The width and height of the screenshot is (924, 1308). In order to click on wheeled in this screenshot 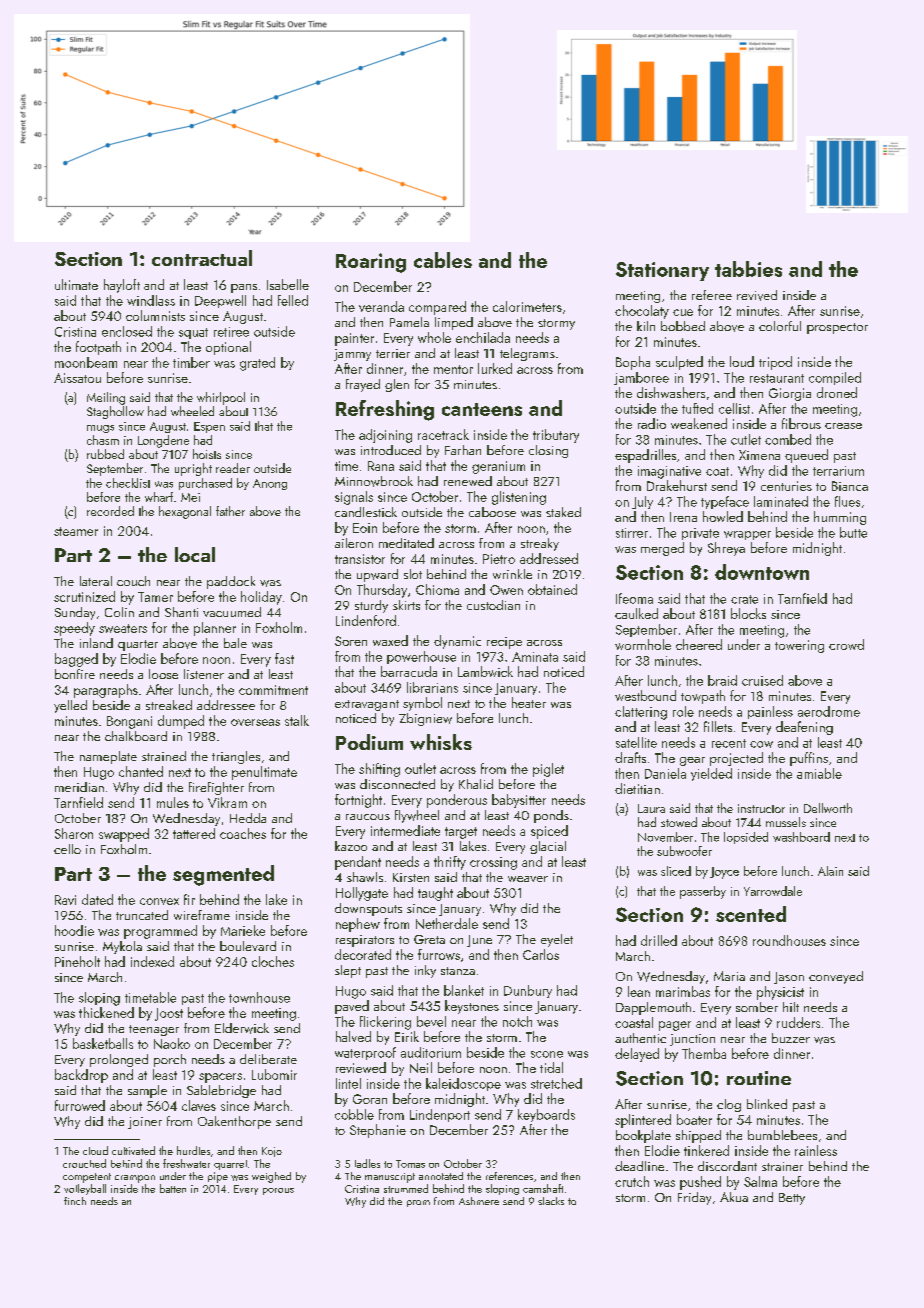, I will do `click(192, 411)`.
